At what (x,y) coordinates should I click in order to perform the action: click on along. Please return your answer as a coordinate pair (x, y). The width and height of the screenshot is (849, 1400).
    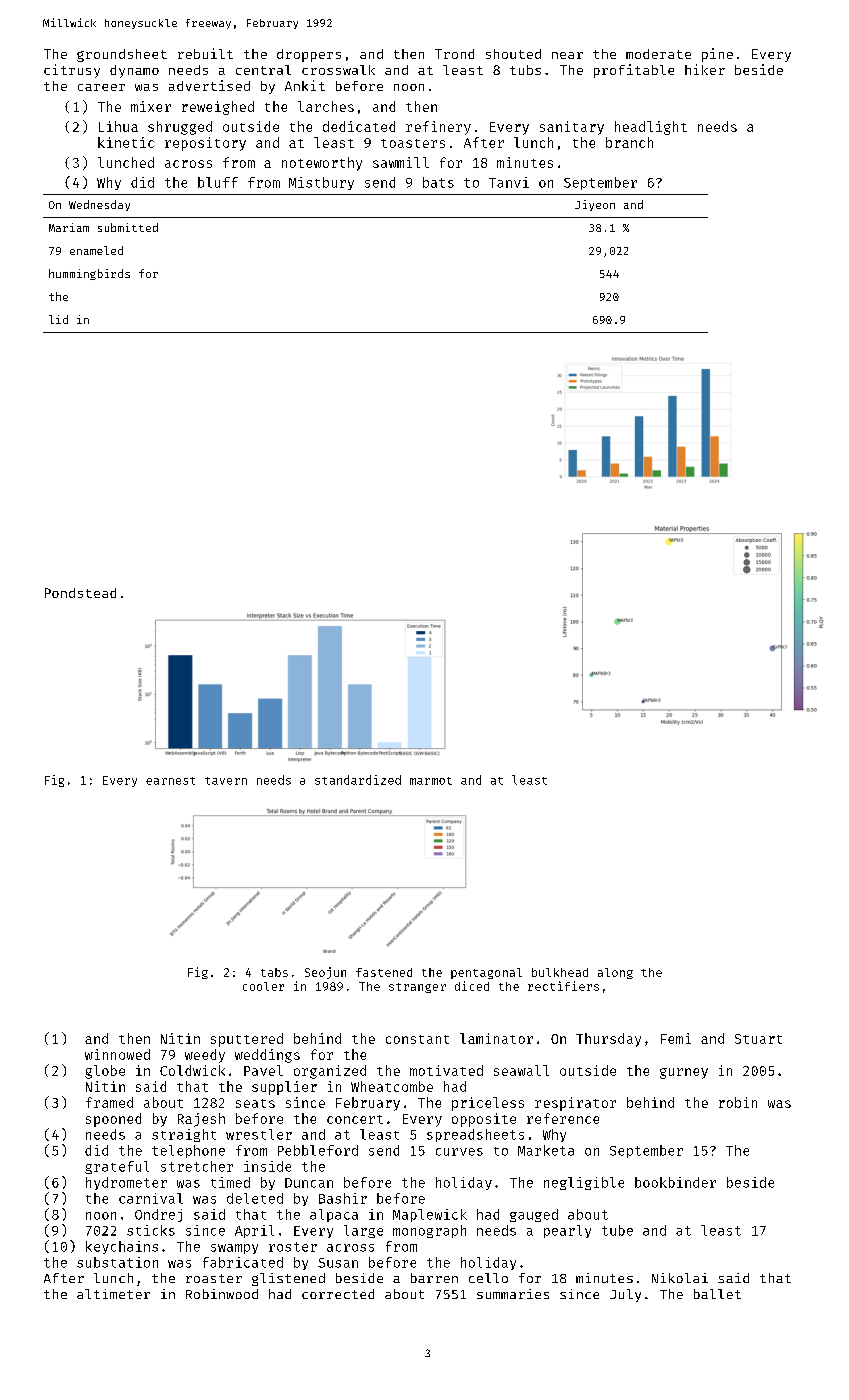
    Looking at the image, I should click on (615, 973).
